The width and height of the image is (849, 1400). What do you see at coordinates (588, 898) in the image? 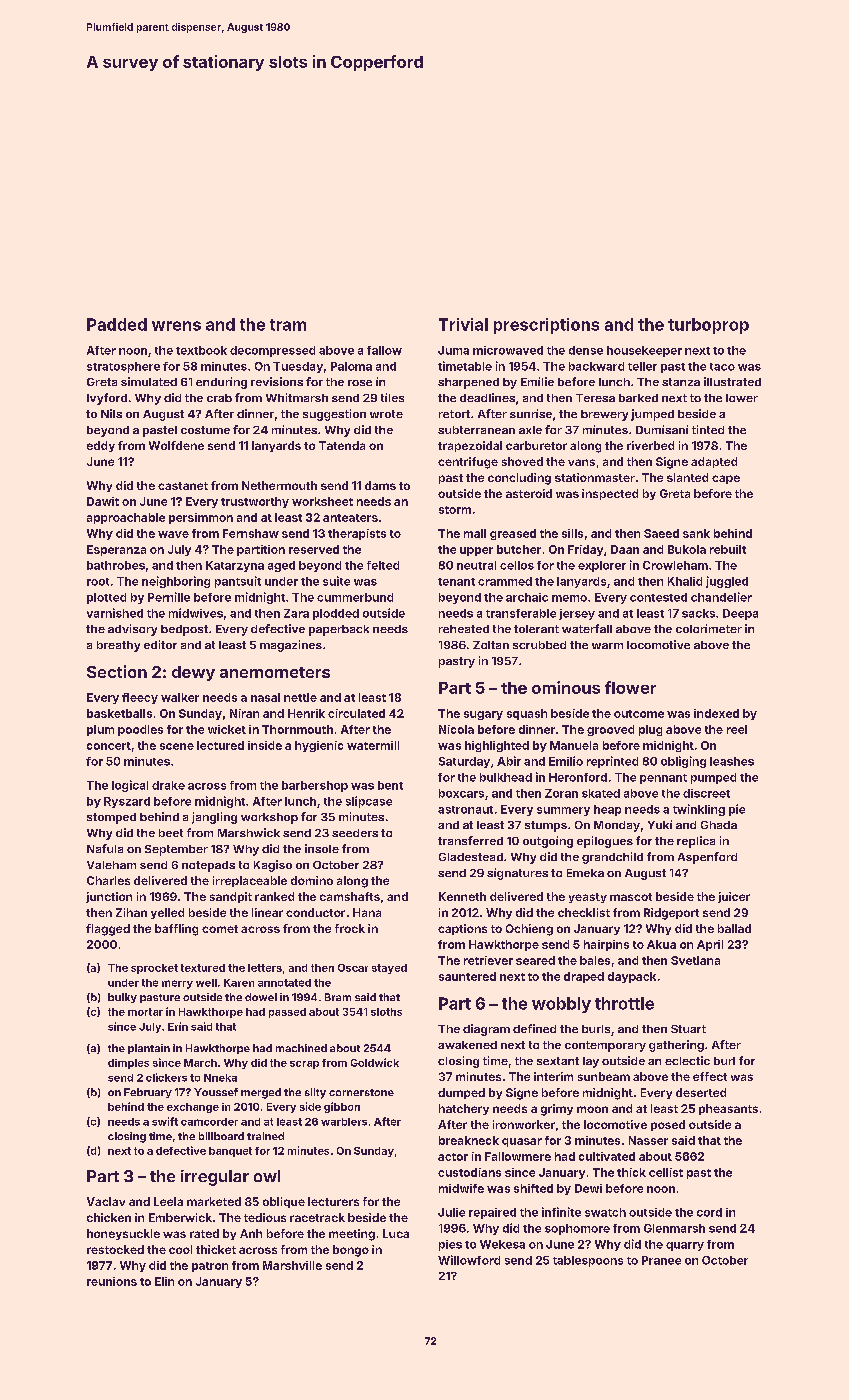
I see `yeasty` at bounding box center [588, 898].
